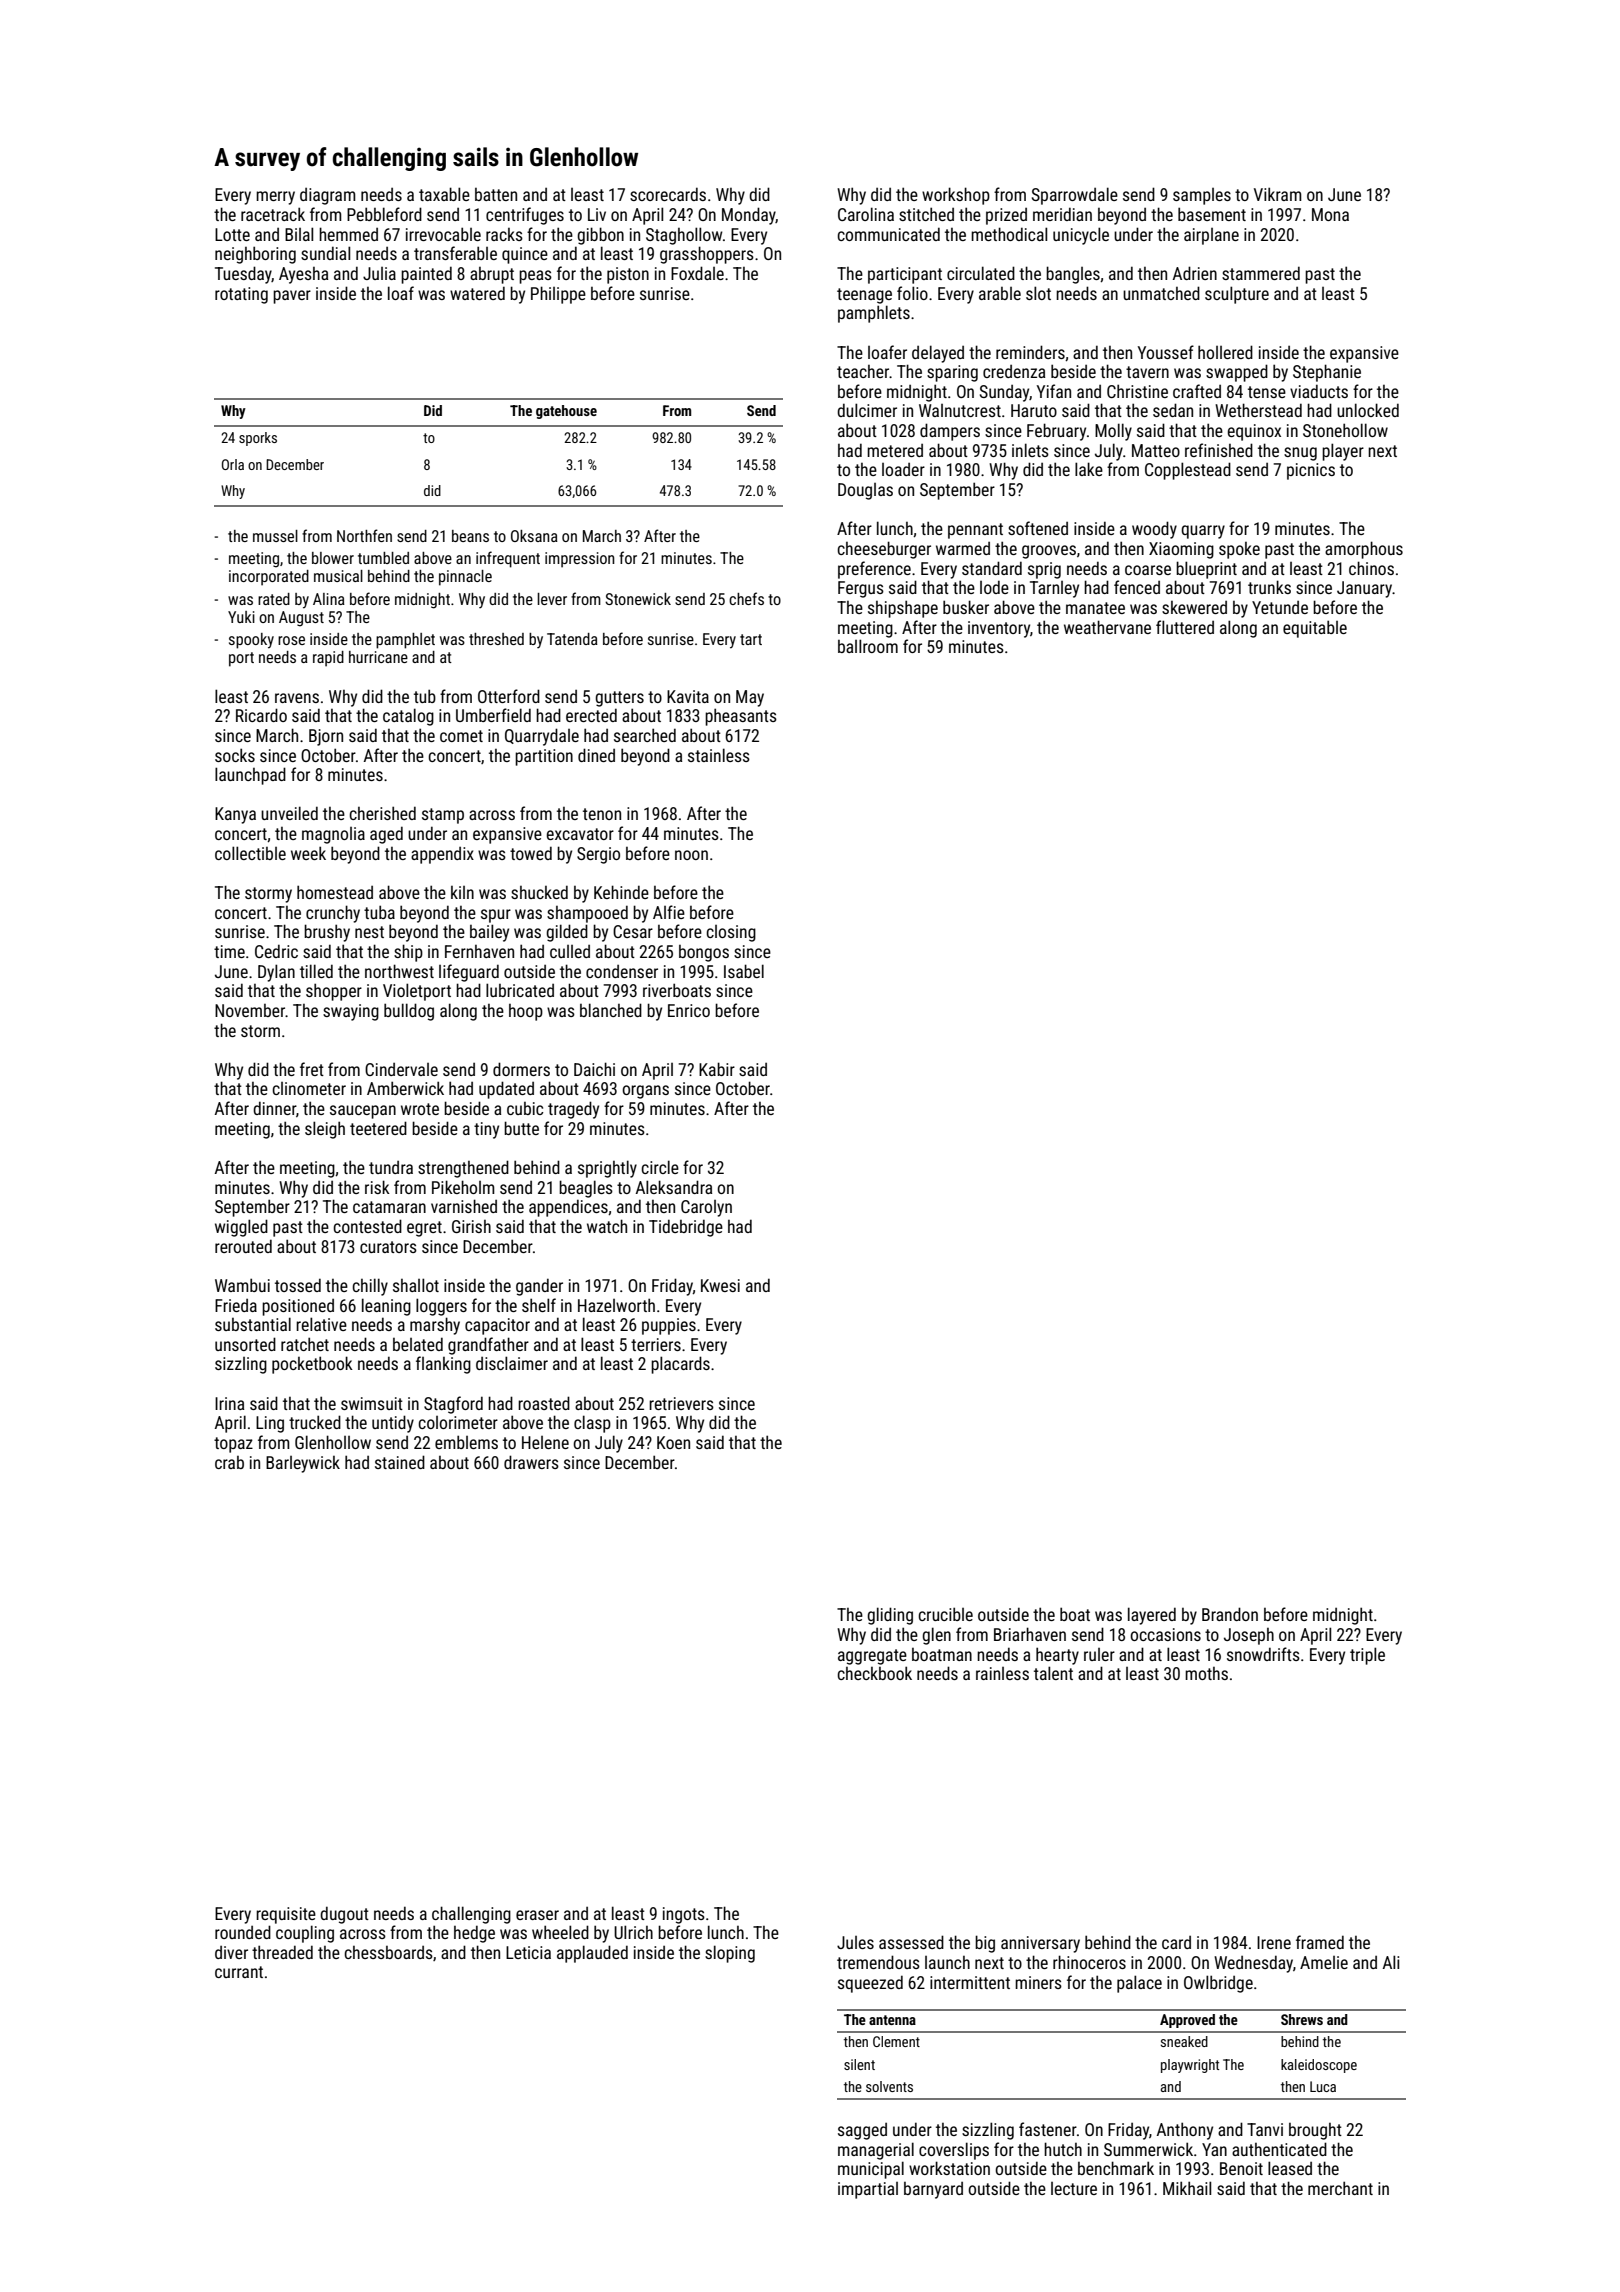 The height and width of the image is (2292, 1620). What do you see at coordinates (528, 1952) in the image?
I see `Leticia` at bounding box center [528, 1952].
